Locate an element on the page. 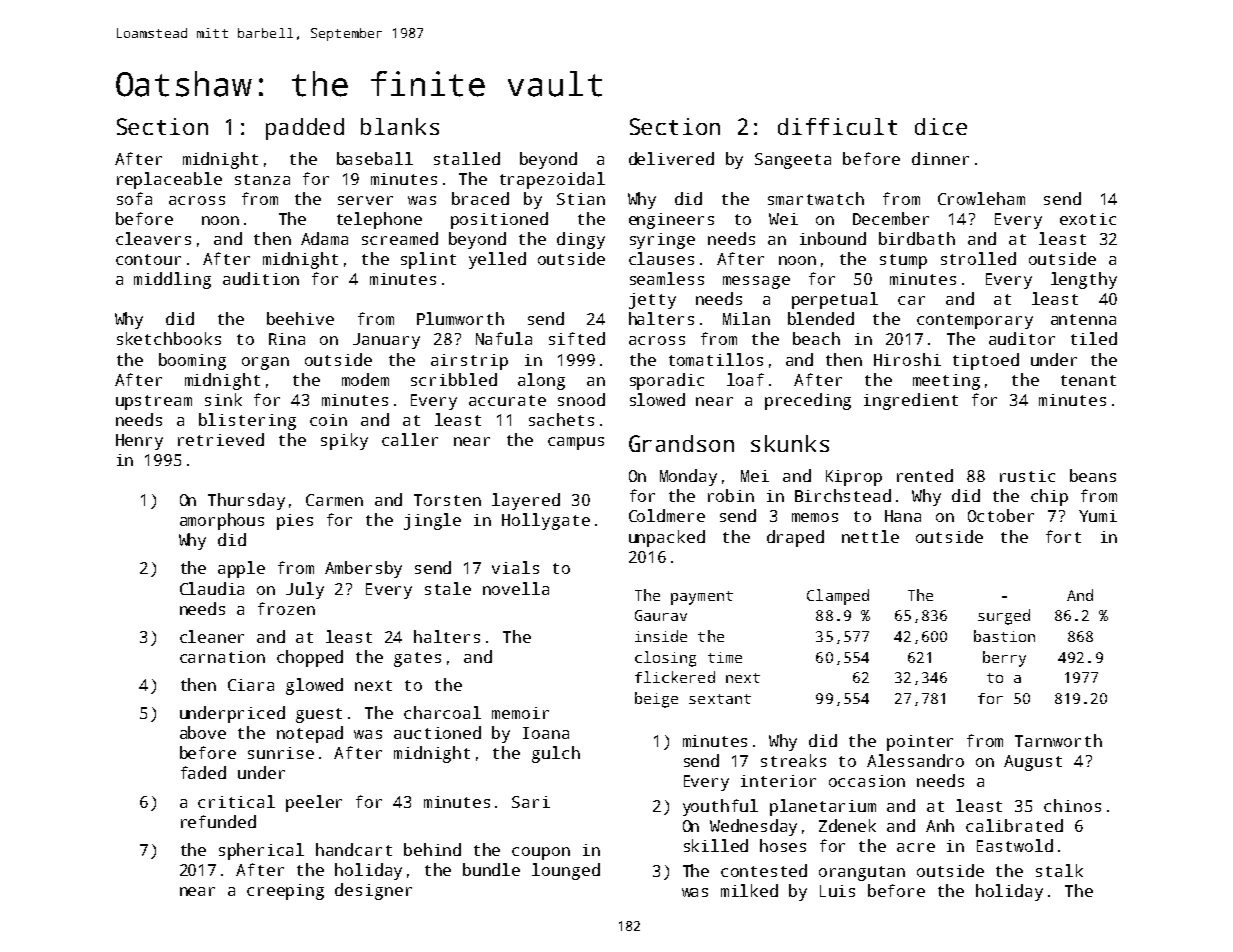 This image has height=952, width=1233. tenant is located at coordinates (1088, 380).
